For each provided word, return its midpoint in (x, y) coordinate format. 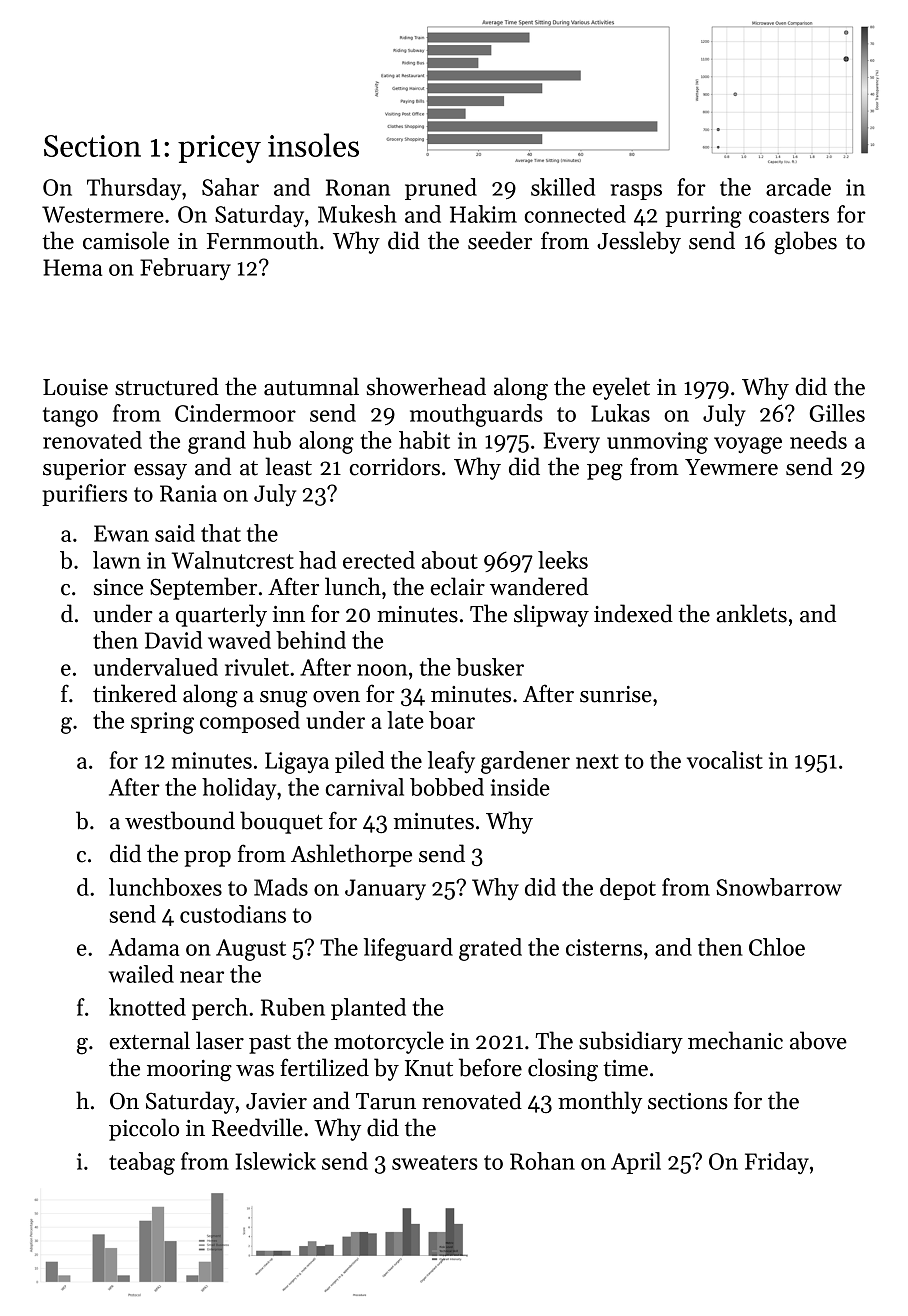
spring (162, 723)
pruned (441, 189)
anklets (751, 613)
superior (84, 469)
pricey (219, 149)
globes (805, 243)
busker (490, 667)
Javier (276, 1101)
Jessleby (639, 242)
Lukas (620, 413)
